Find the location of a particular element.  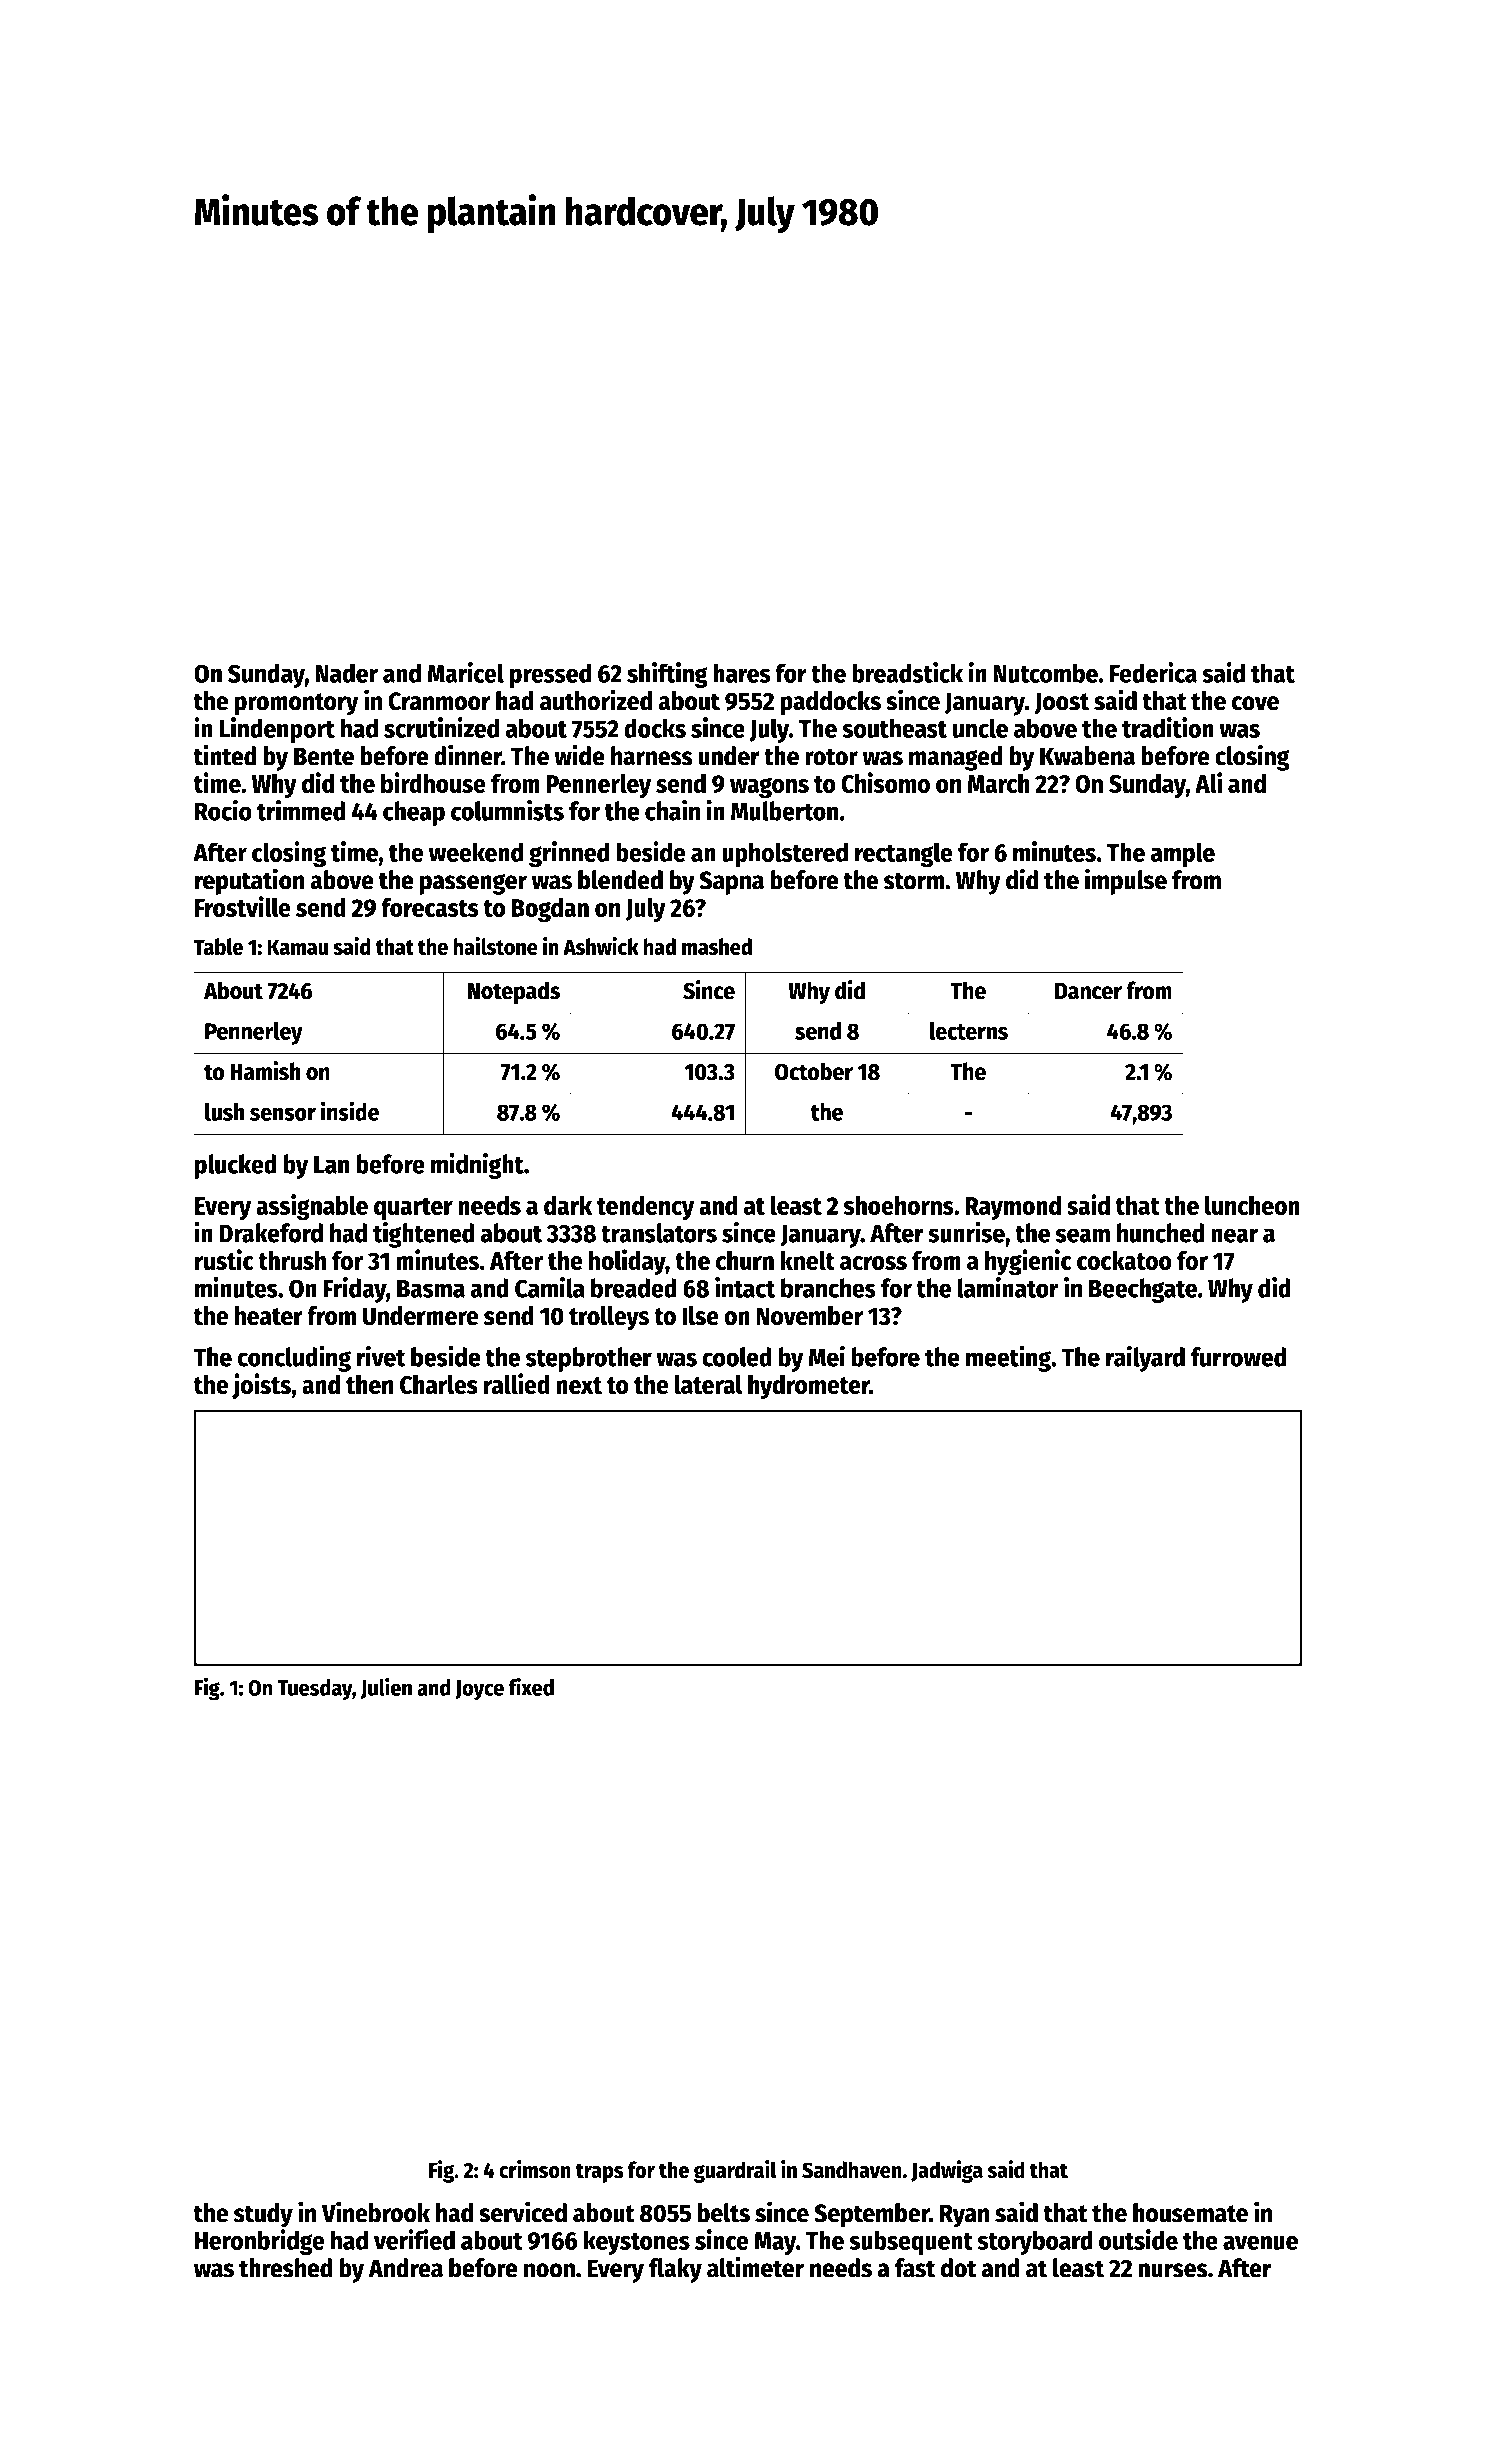

Julien is located at coordinates (386, 1688).
